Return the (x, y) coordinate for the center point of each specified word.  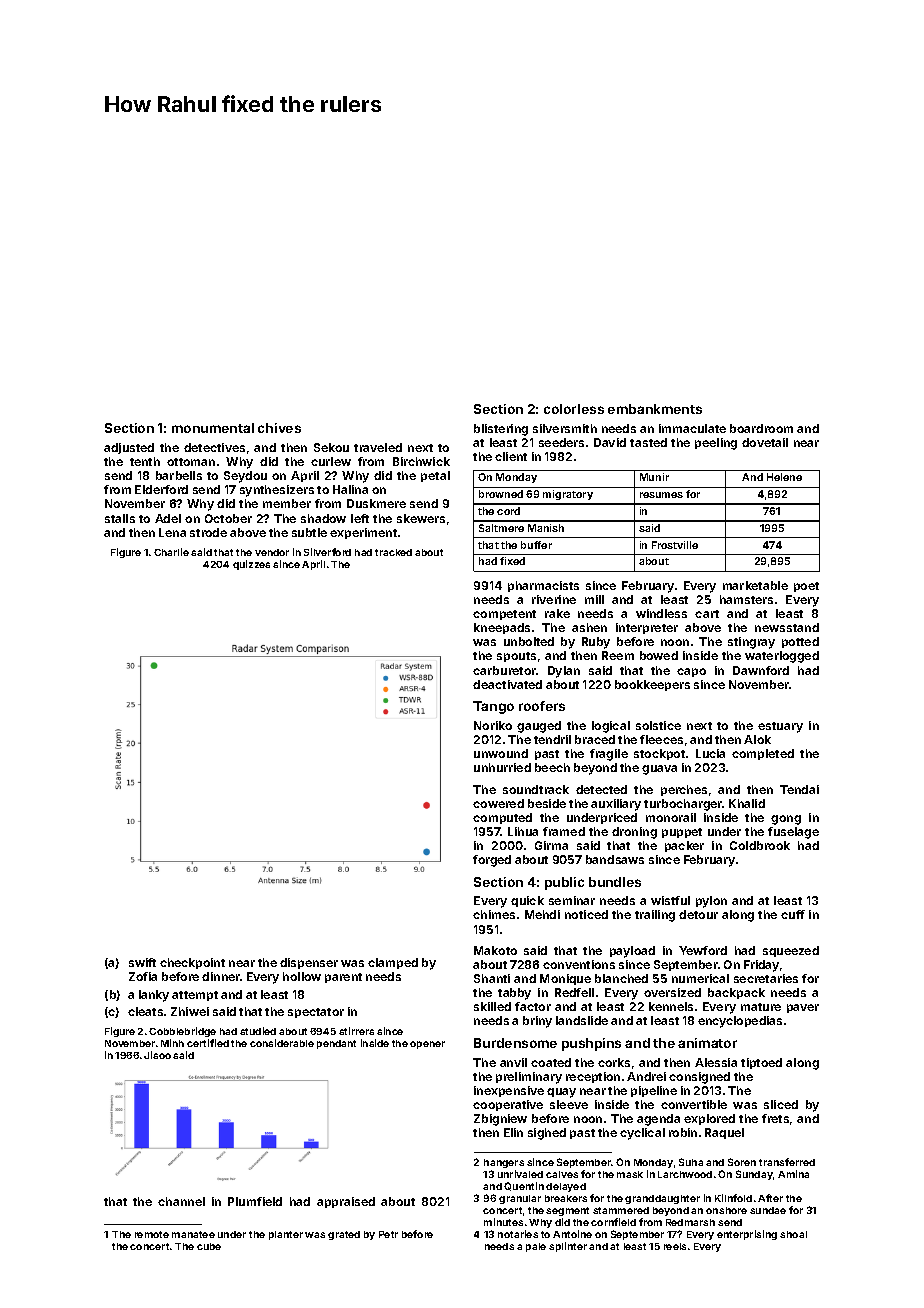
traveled (378, 447)
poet (806, 587)
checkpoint (192, 963)
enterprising (747, 1235)
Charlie (171, 552)
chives (279, 428)
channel (181, 1201)
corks (614, 1062)
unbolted (529, 641)
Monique (565, 979)
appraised (346, 1202)
